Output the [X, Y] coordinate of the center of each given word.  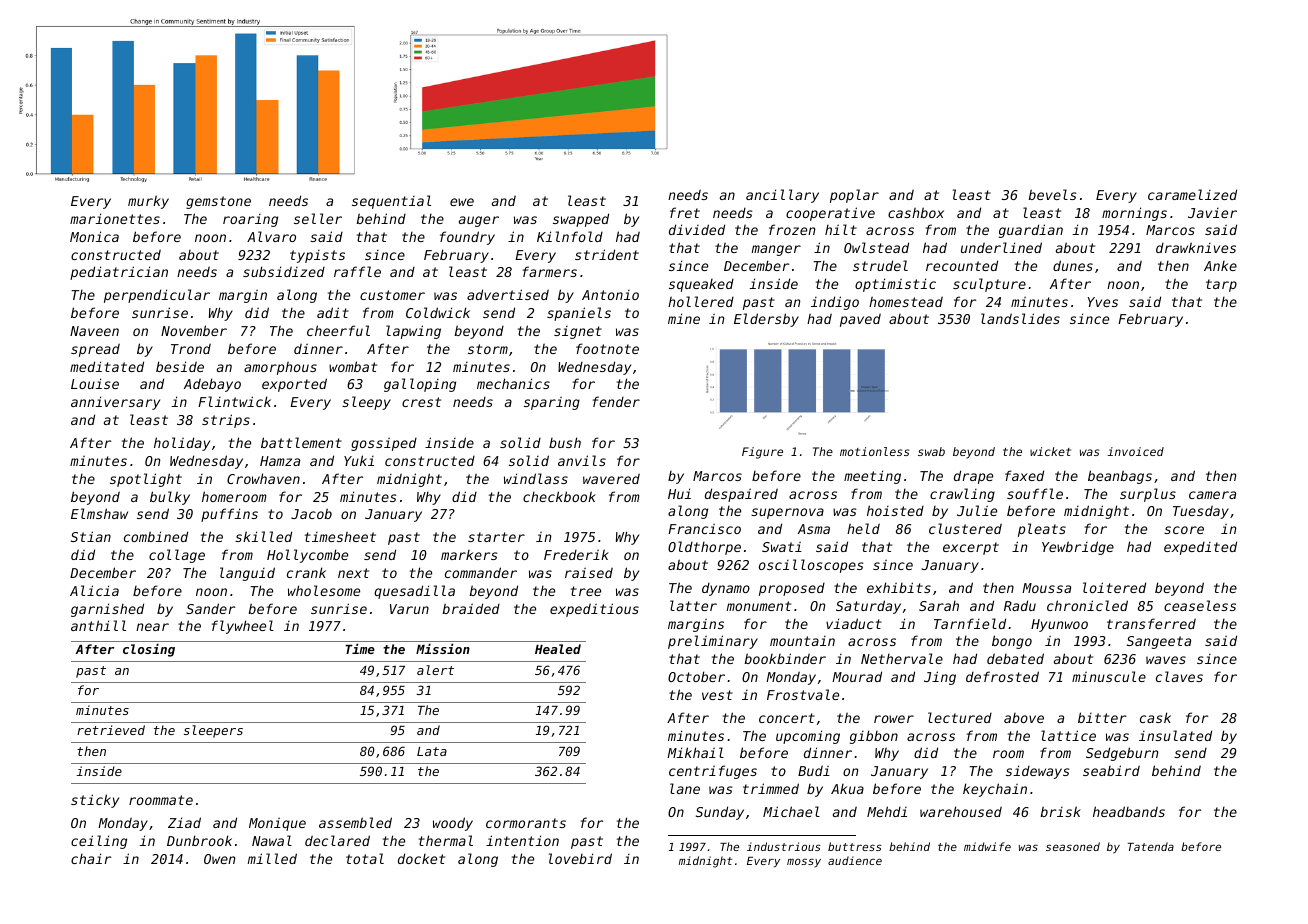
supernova [787, 513]
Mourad [857, 676]
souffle [1035, 493]
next [353, 573]
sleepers [213, 731]
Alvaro [271, 236]
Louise [95, 383]
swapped [581, 220]
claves [1179, 676]
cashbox [916, 212]
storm [488, 349]
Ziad [184, 822]
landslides [1020, 318]
